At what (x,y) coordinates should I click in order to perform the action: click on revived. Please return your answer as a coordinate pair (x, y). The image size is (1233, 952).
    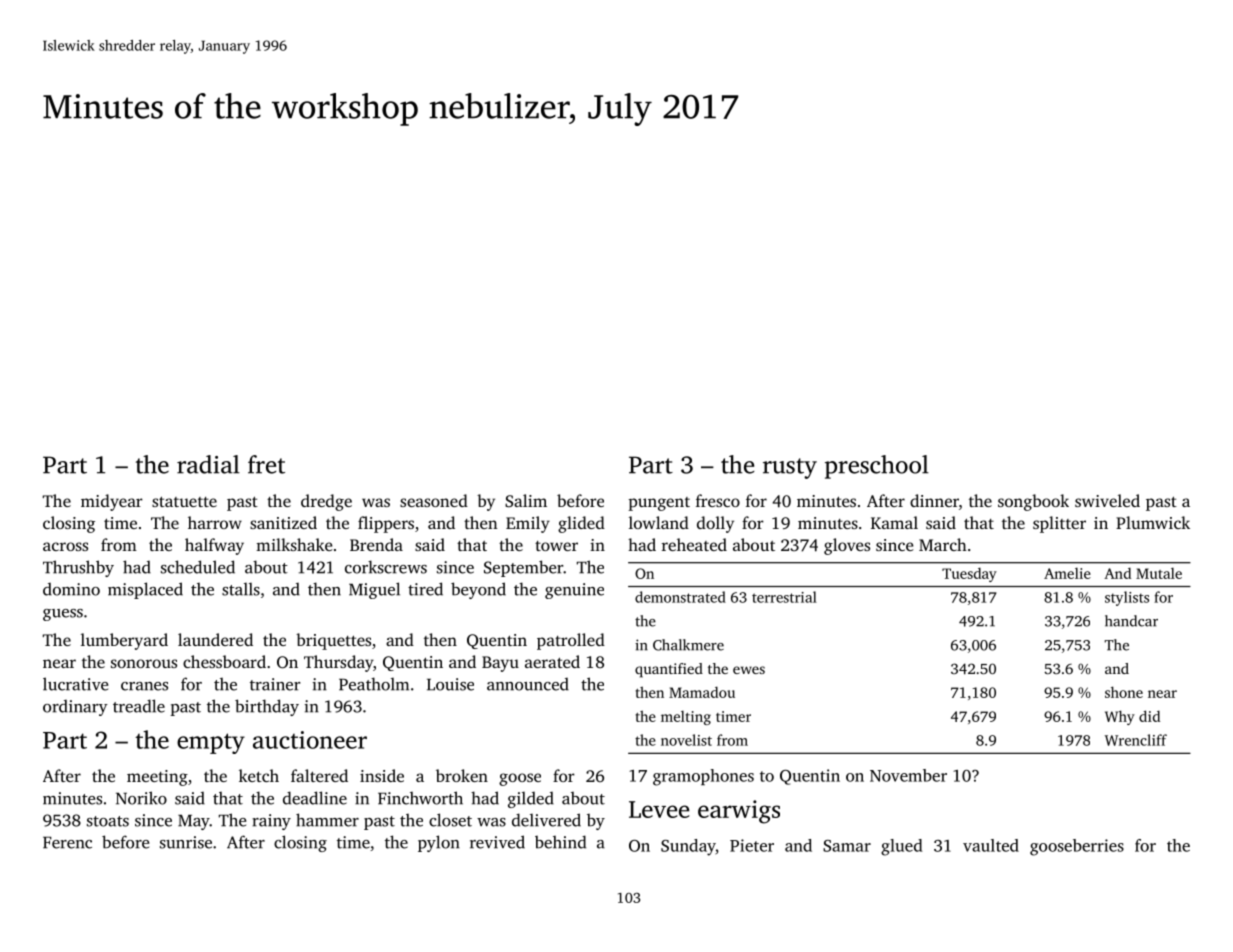
    Looking at the image, I should click on (497, 842).
